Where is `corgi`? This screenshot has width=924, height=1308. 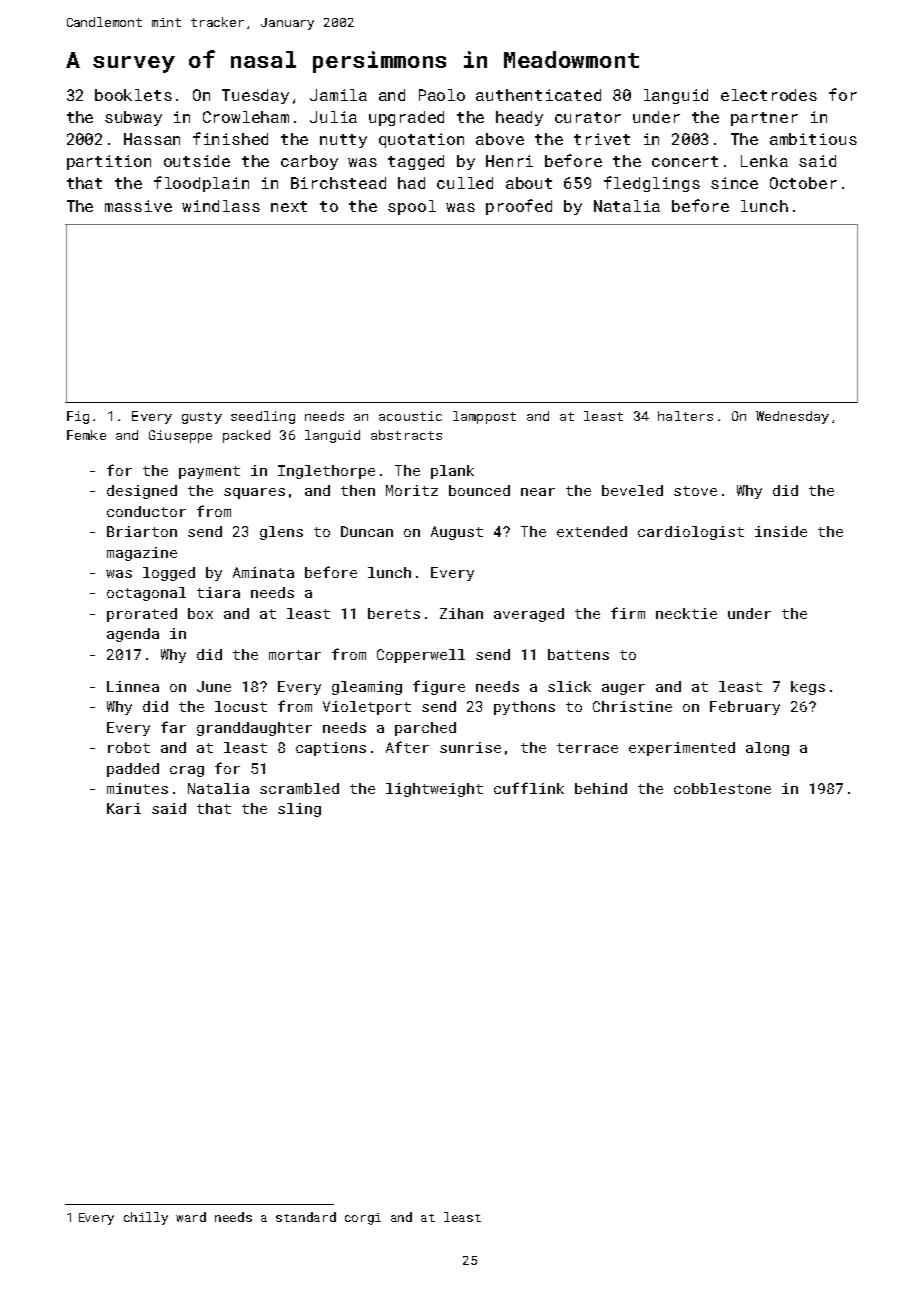 corgi is located at coordinates (363, 1219).
